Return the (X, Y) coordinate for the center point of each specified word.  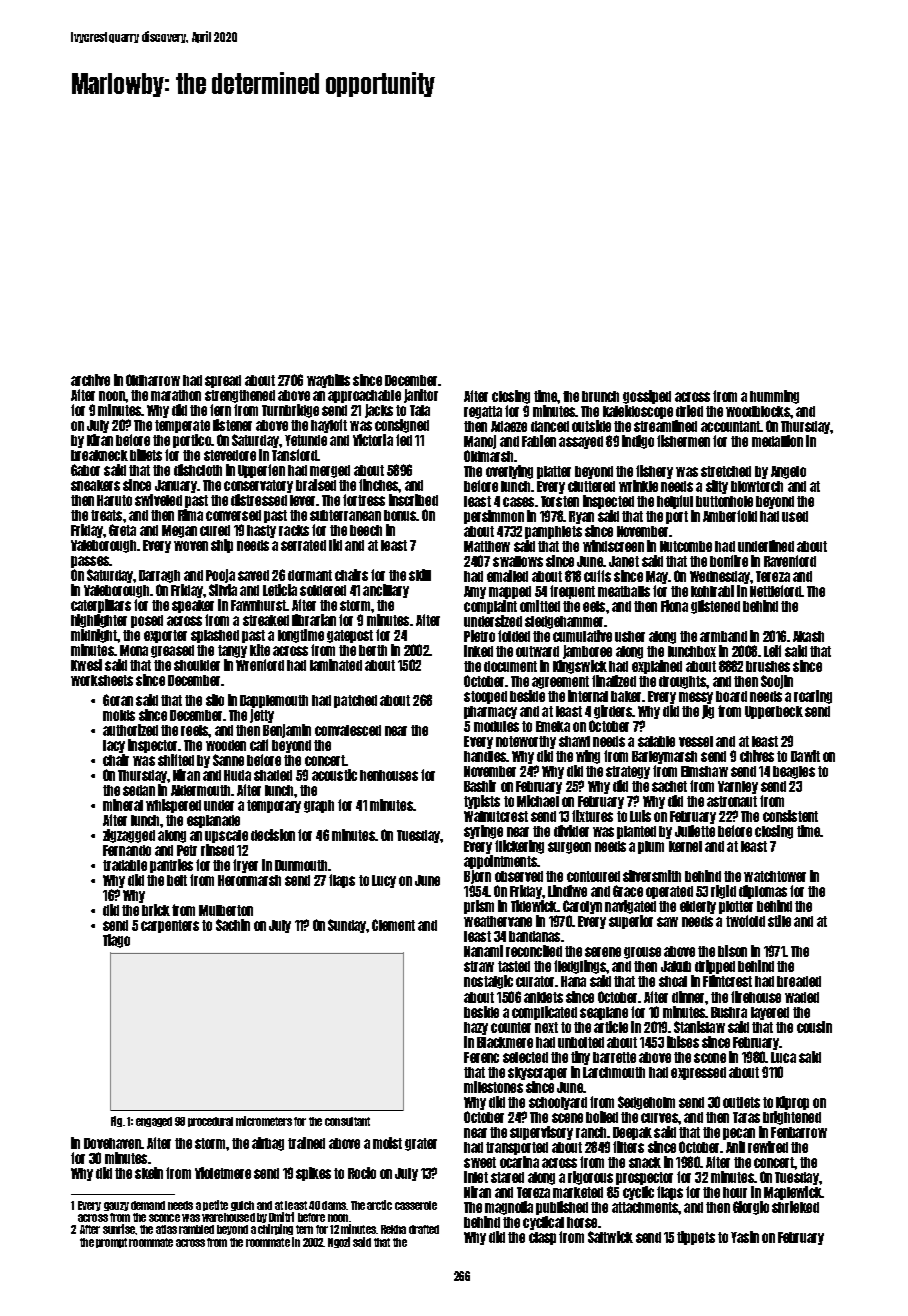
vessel (696, 741)
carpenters (170, 926)
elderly (698, 907)
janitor (421, 396)
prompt (111, 1243)
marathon (176, 395)
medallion (777, 441)
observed (519, 876)
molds (119, 715)
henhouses (389, 775)
